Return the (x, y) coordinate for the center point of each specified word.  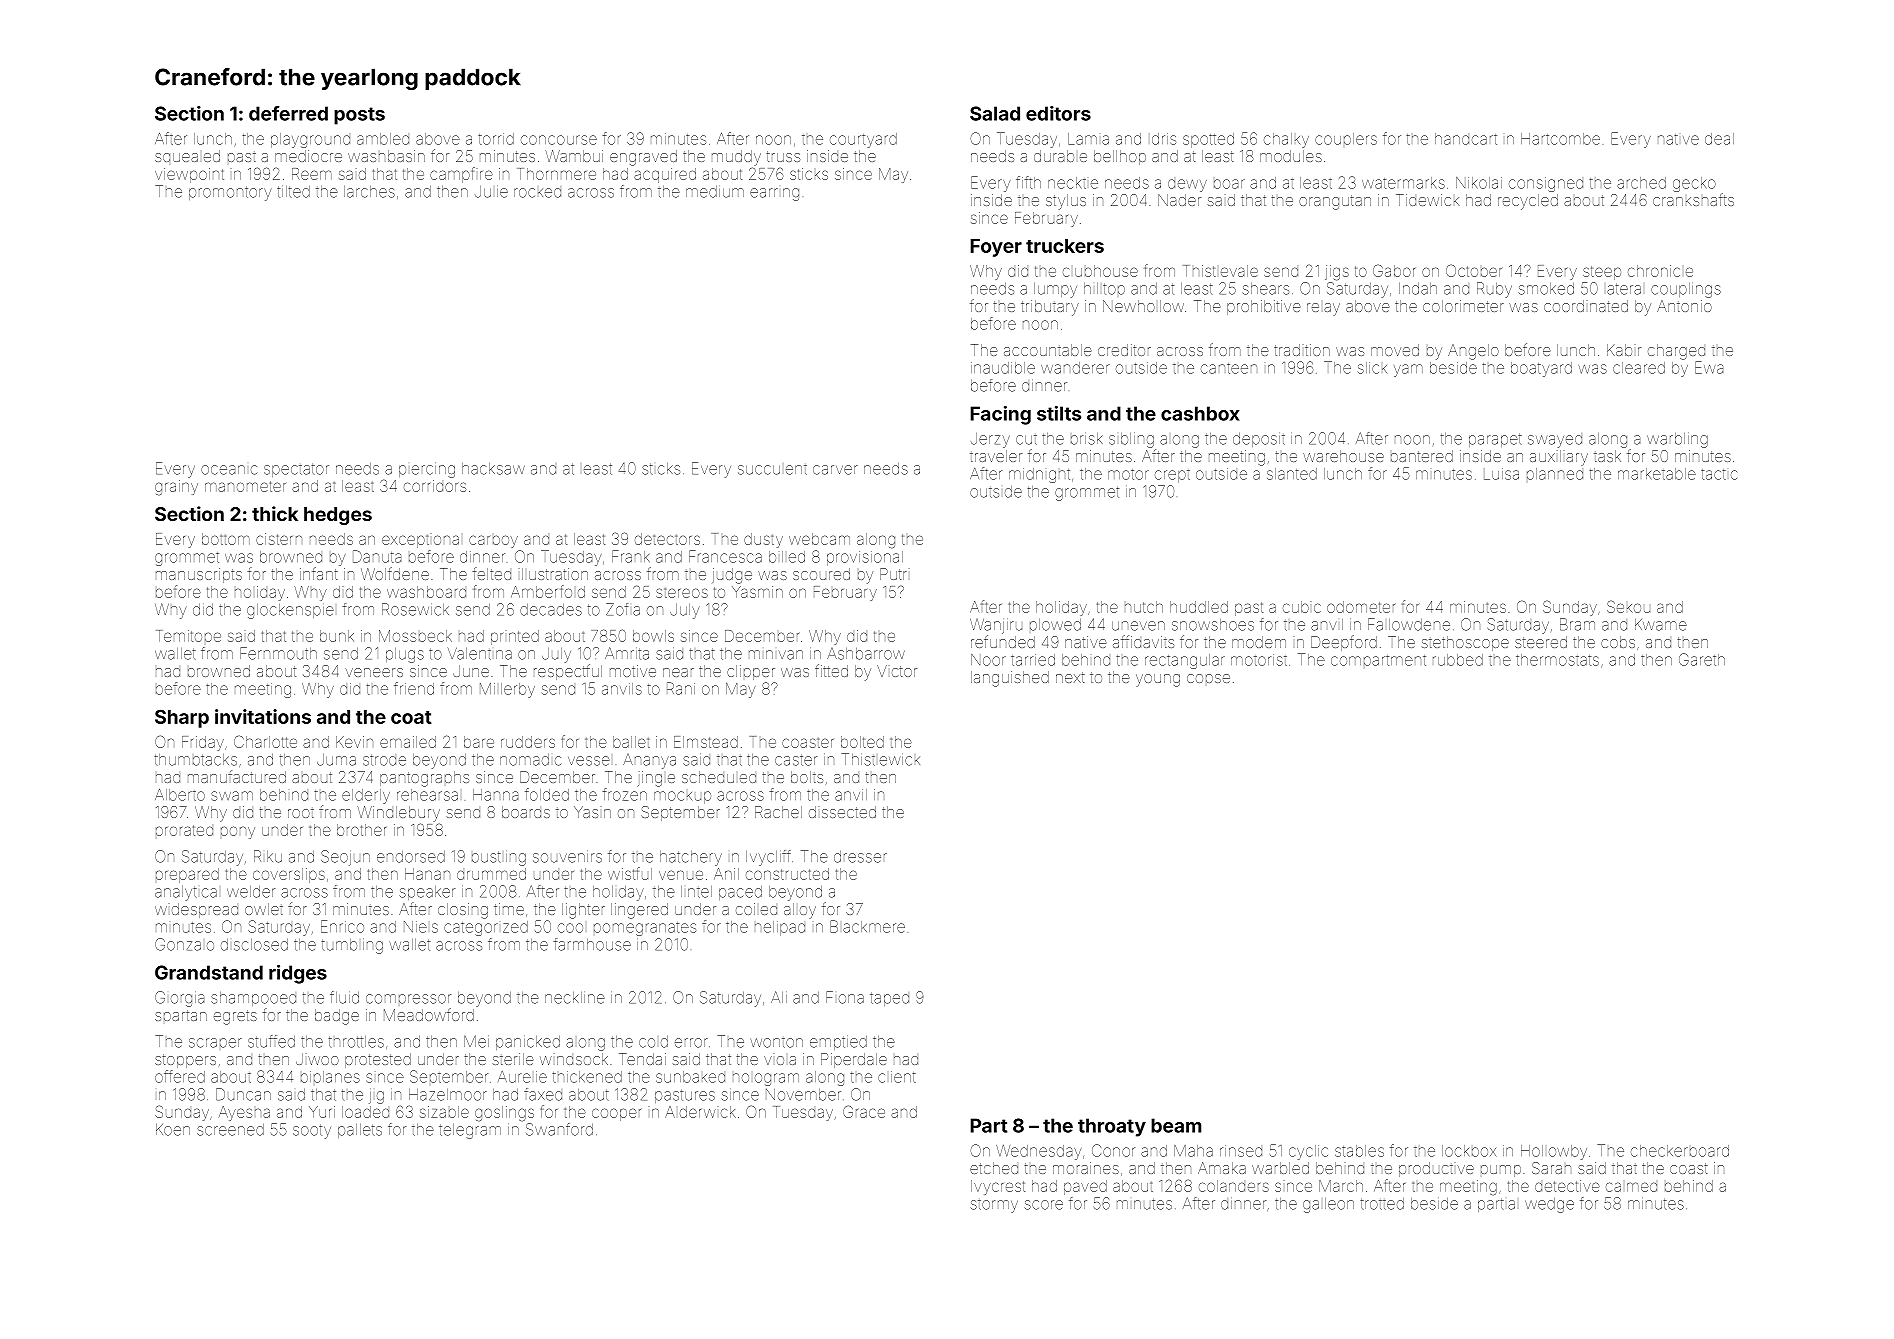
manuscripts (199, 575)
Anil (726, 874)
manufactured (237, 776)
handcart (1466, 139)
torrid (496, 139)
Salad (995, 113)
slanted (1292, 474)
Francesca (725, 556)
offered (180, 1076)
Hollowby (1554, 1152)
